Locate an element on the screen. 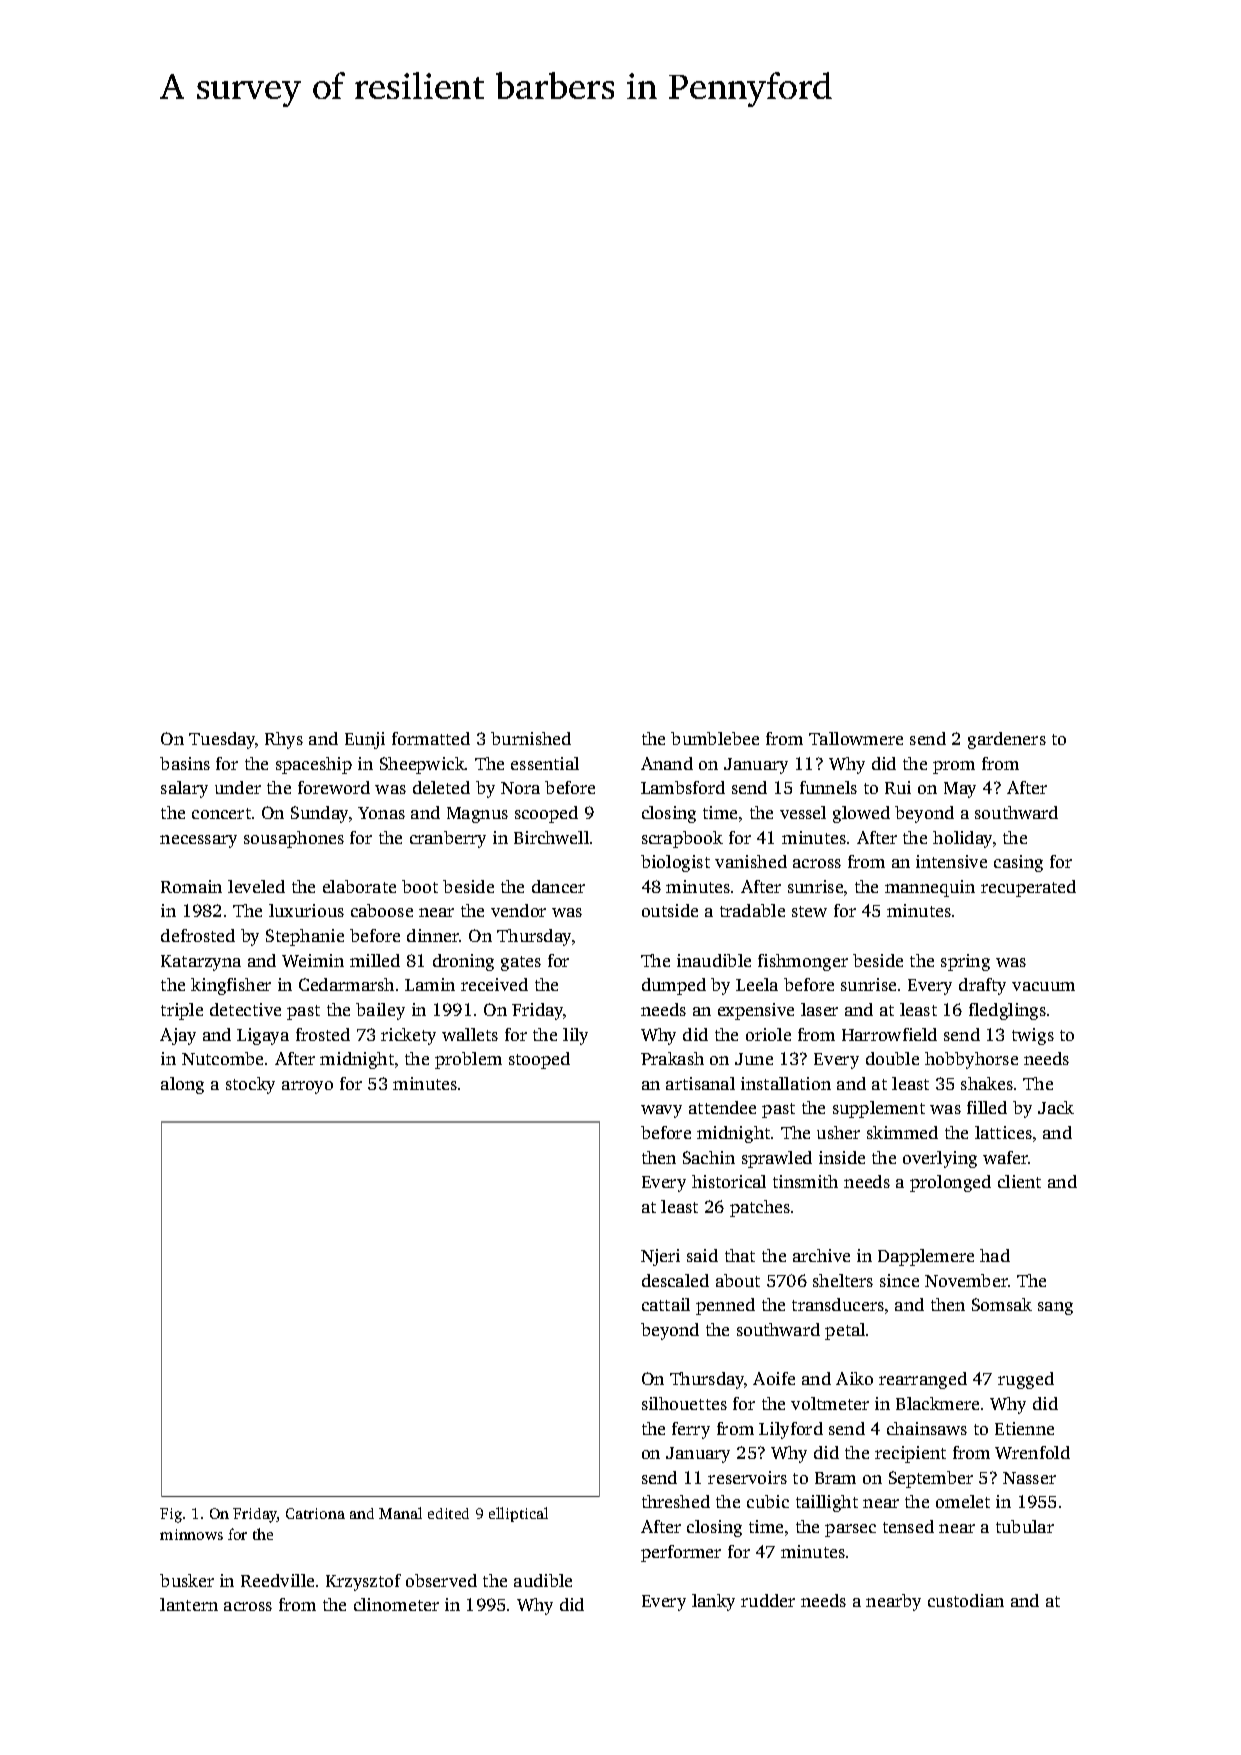 This screenshot has height=1755, width=1241. holiday is located at coordinates (962, 839).
